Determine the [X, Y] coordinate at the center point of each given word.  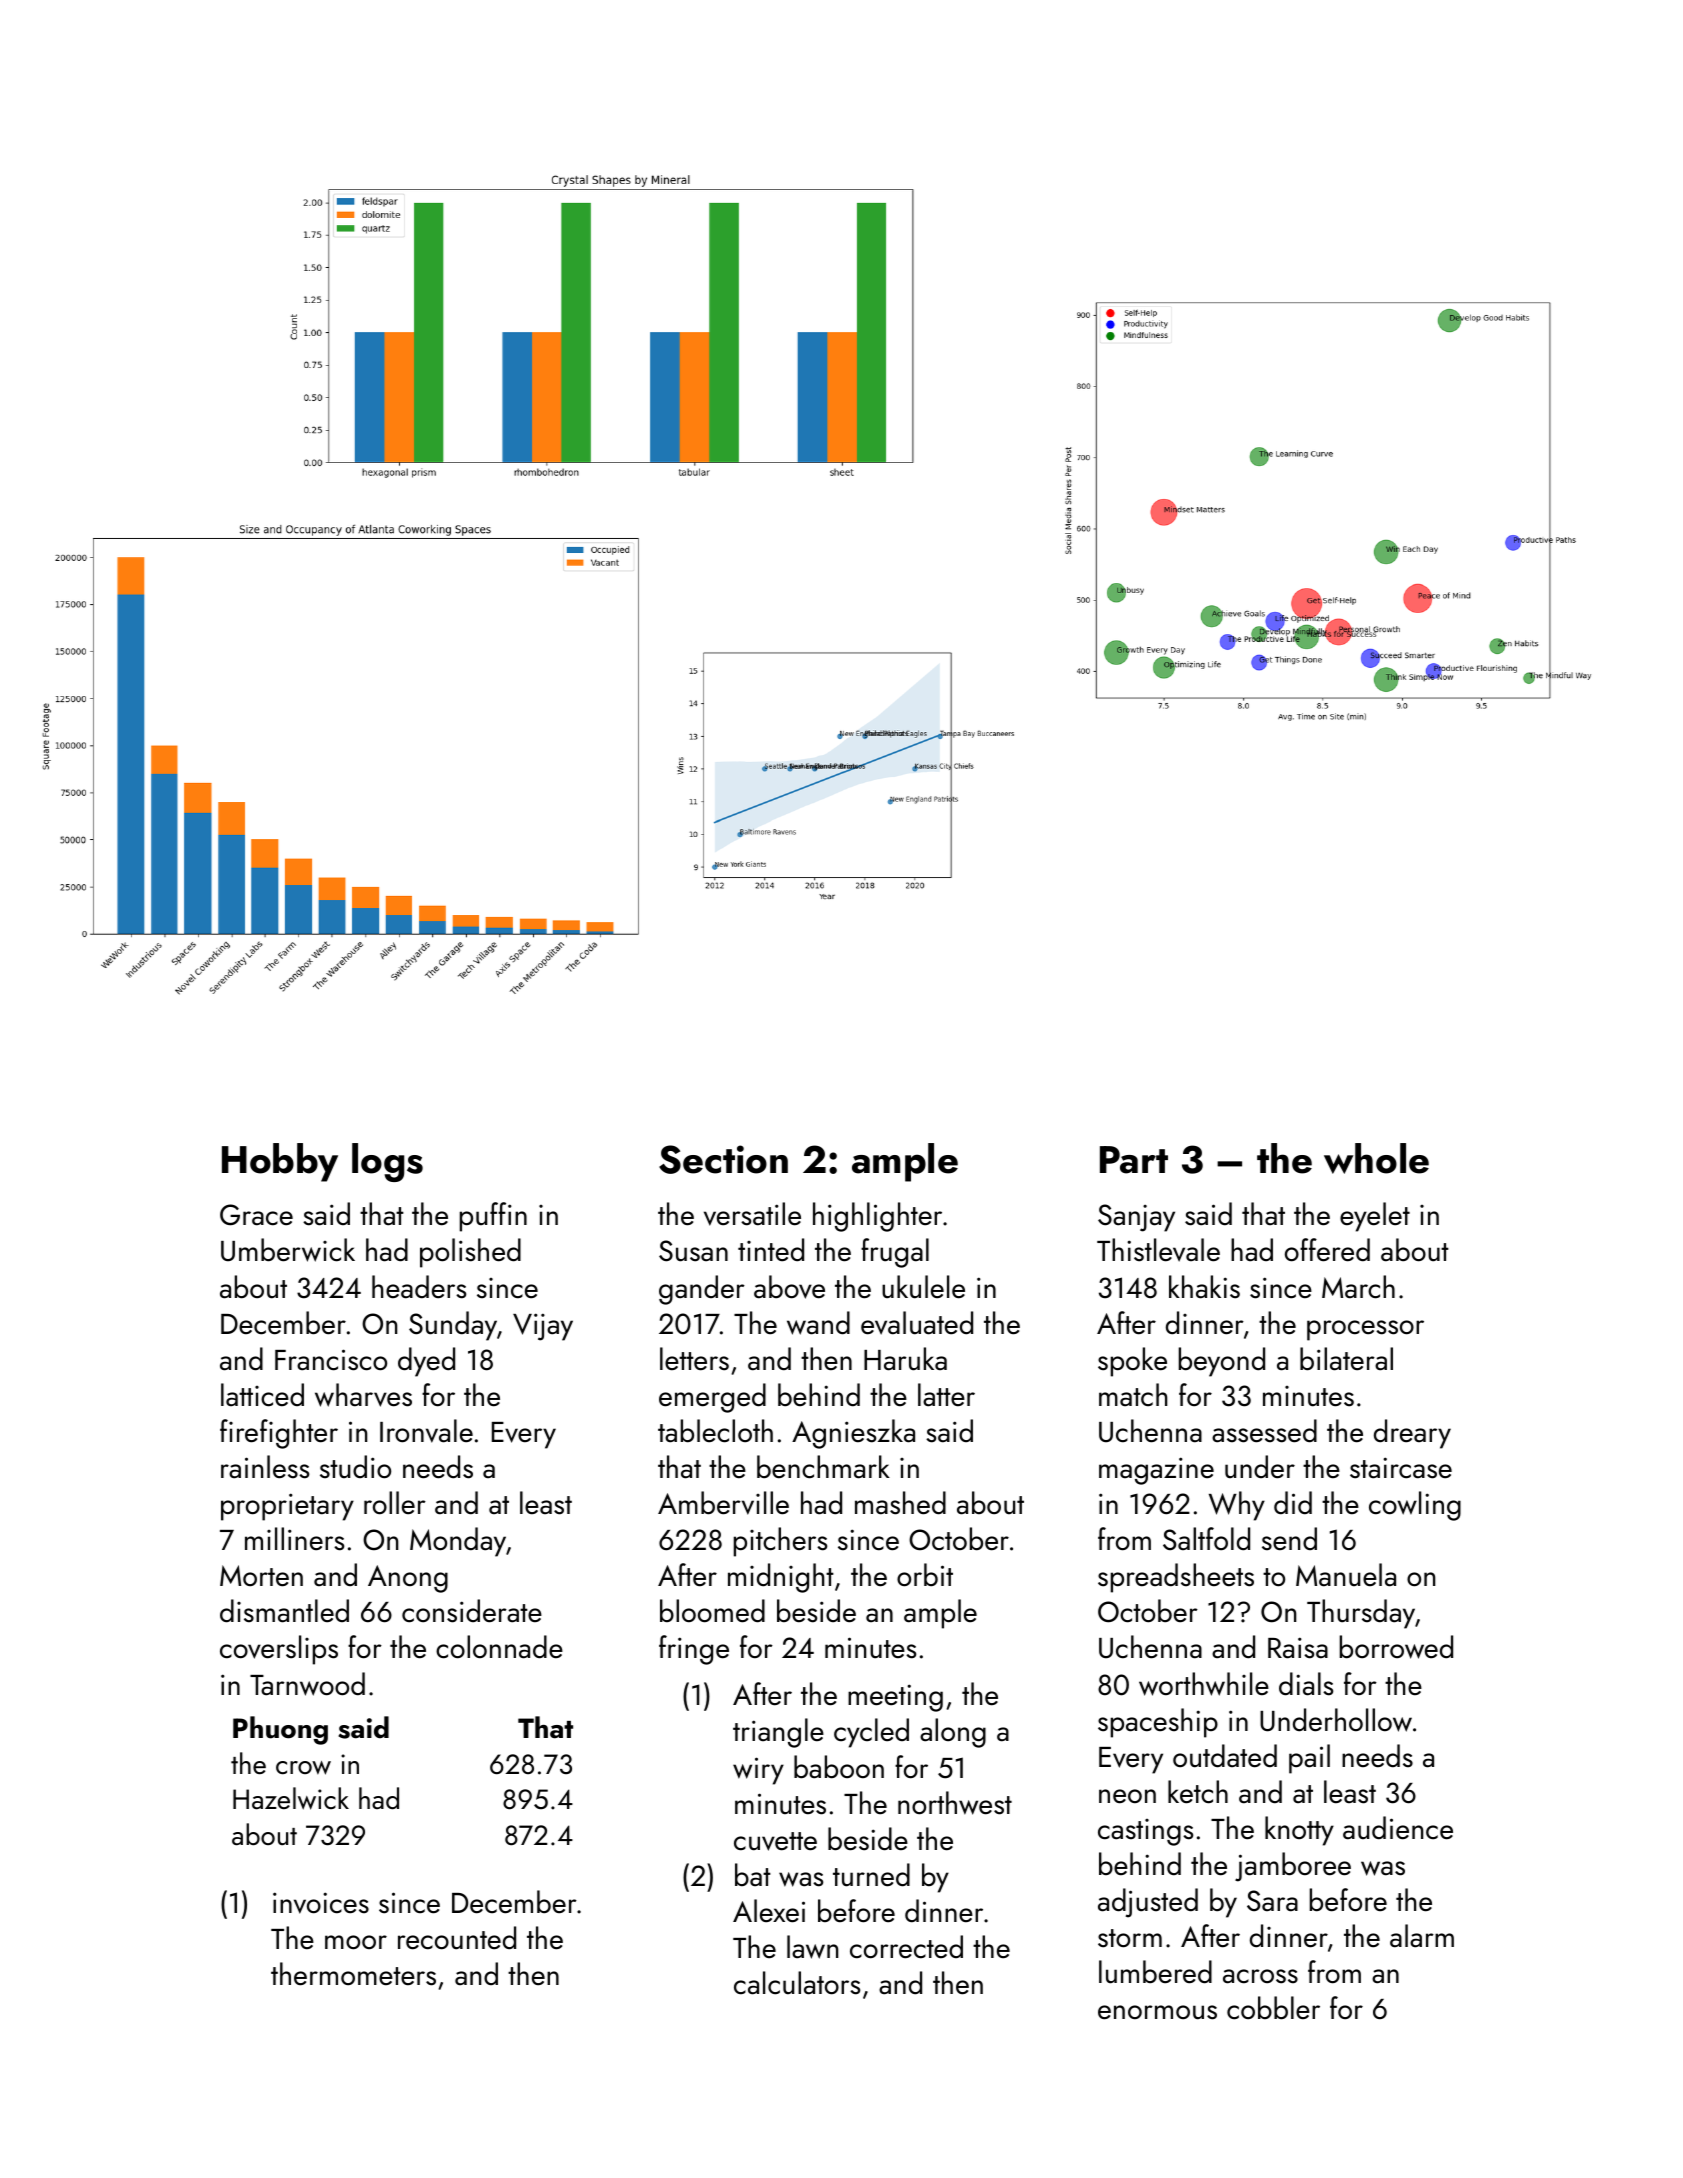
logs [387, 1162]
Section [723, 1159]
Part [1134, 1160]
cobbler [1273, 2008]
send [1289, 1539]
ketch [1198, 1792]
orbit [925, 1575]
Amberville [723, 1503]
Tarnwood [307, 1684]
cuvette [775, 1841]
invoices [321, 1903]
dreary [1412, 1434]
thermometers [353, 1974]
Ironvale [426, 1431]
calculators [797, 1983]
